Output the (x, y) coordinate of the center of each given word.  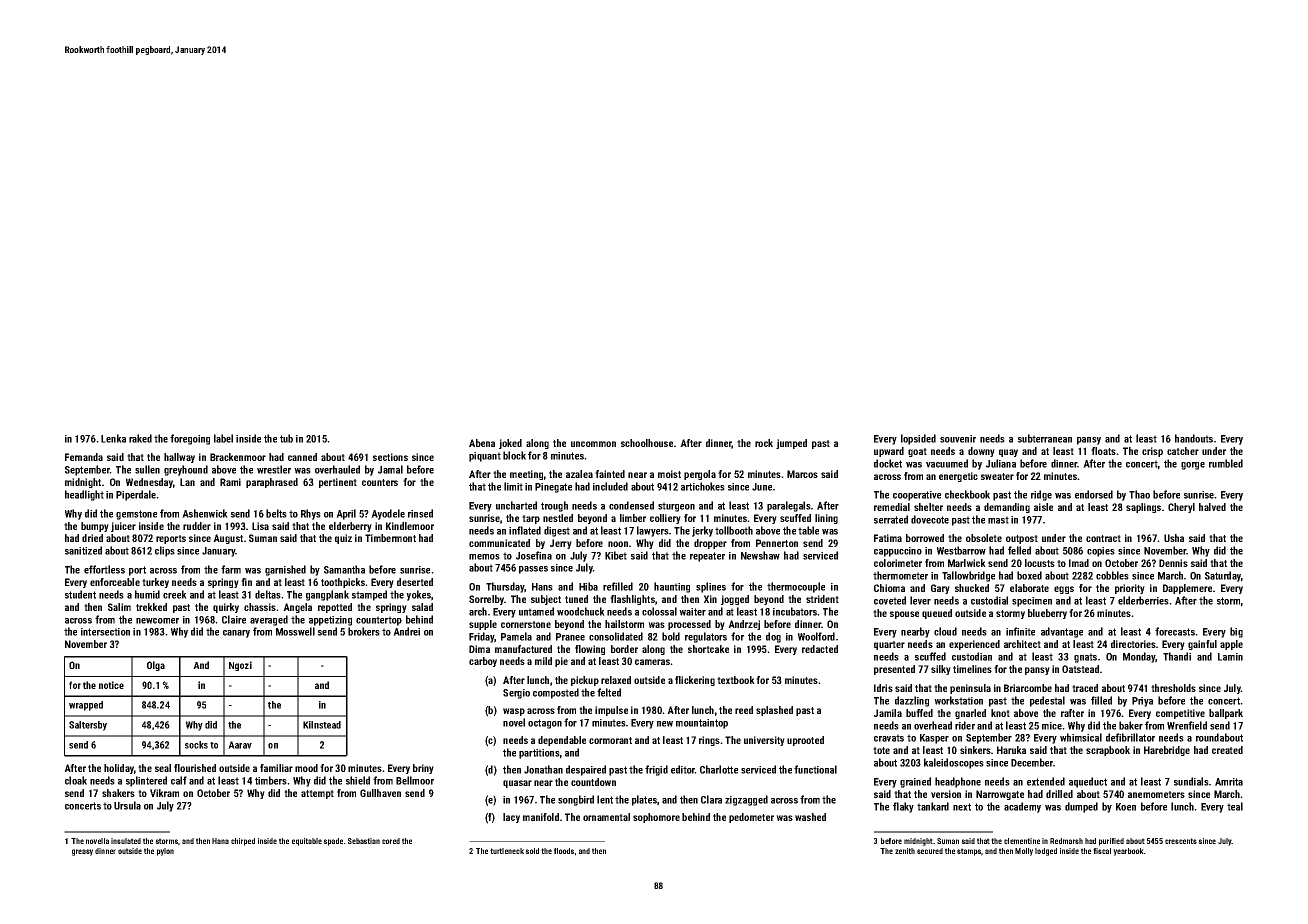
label (223, 438)
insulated (126, 841)
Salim (119, 607)
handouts (1194, 438)
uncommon (593, 444)
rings (709, 741)
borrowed (925, 538)
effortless (104, 569)
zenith (905, 851)
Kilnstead (322, 725)
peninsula (970, 689)
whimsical (1081, 737)
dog (773, 637)
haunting (672, 587)
